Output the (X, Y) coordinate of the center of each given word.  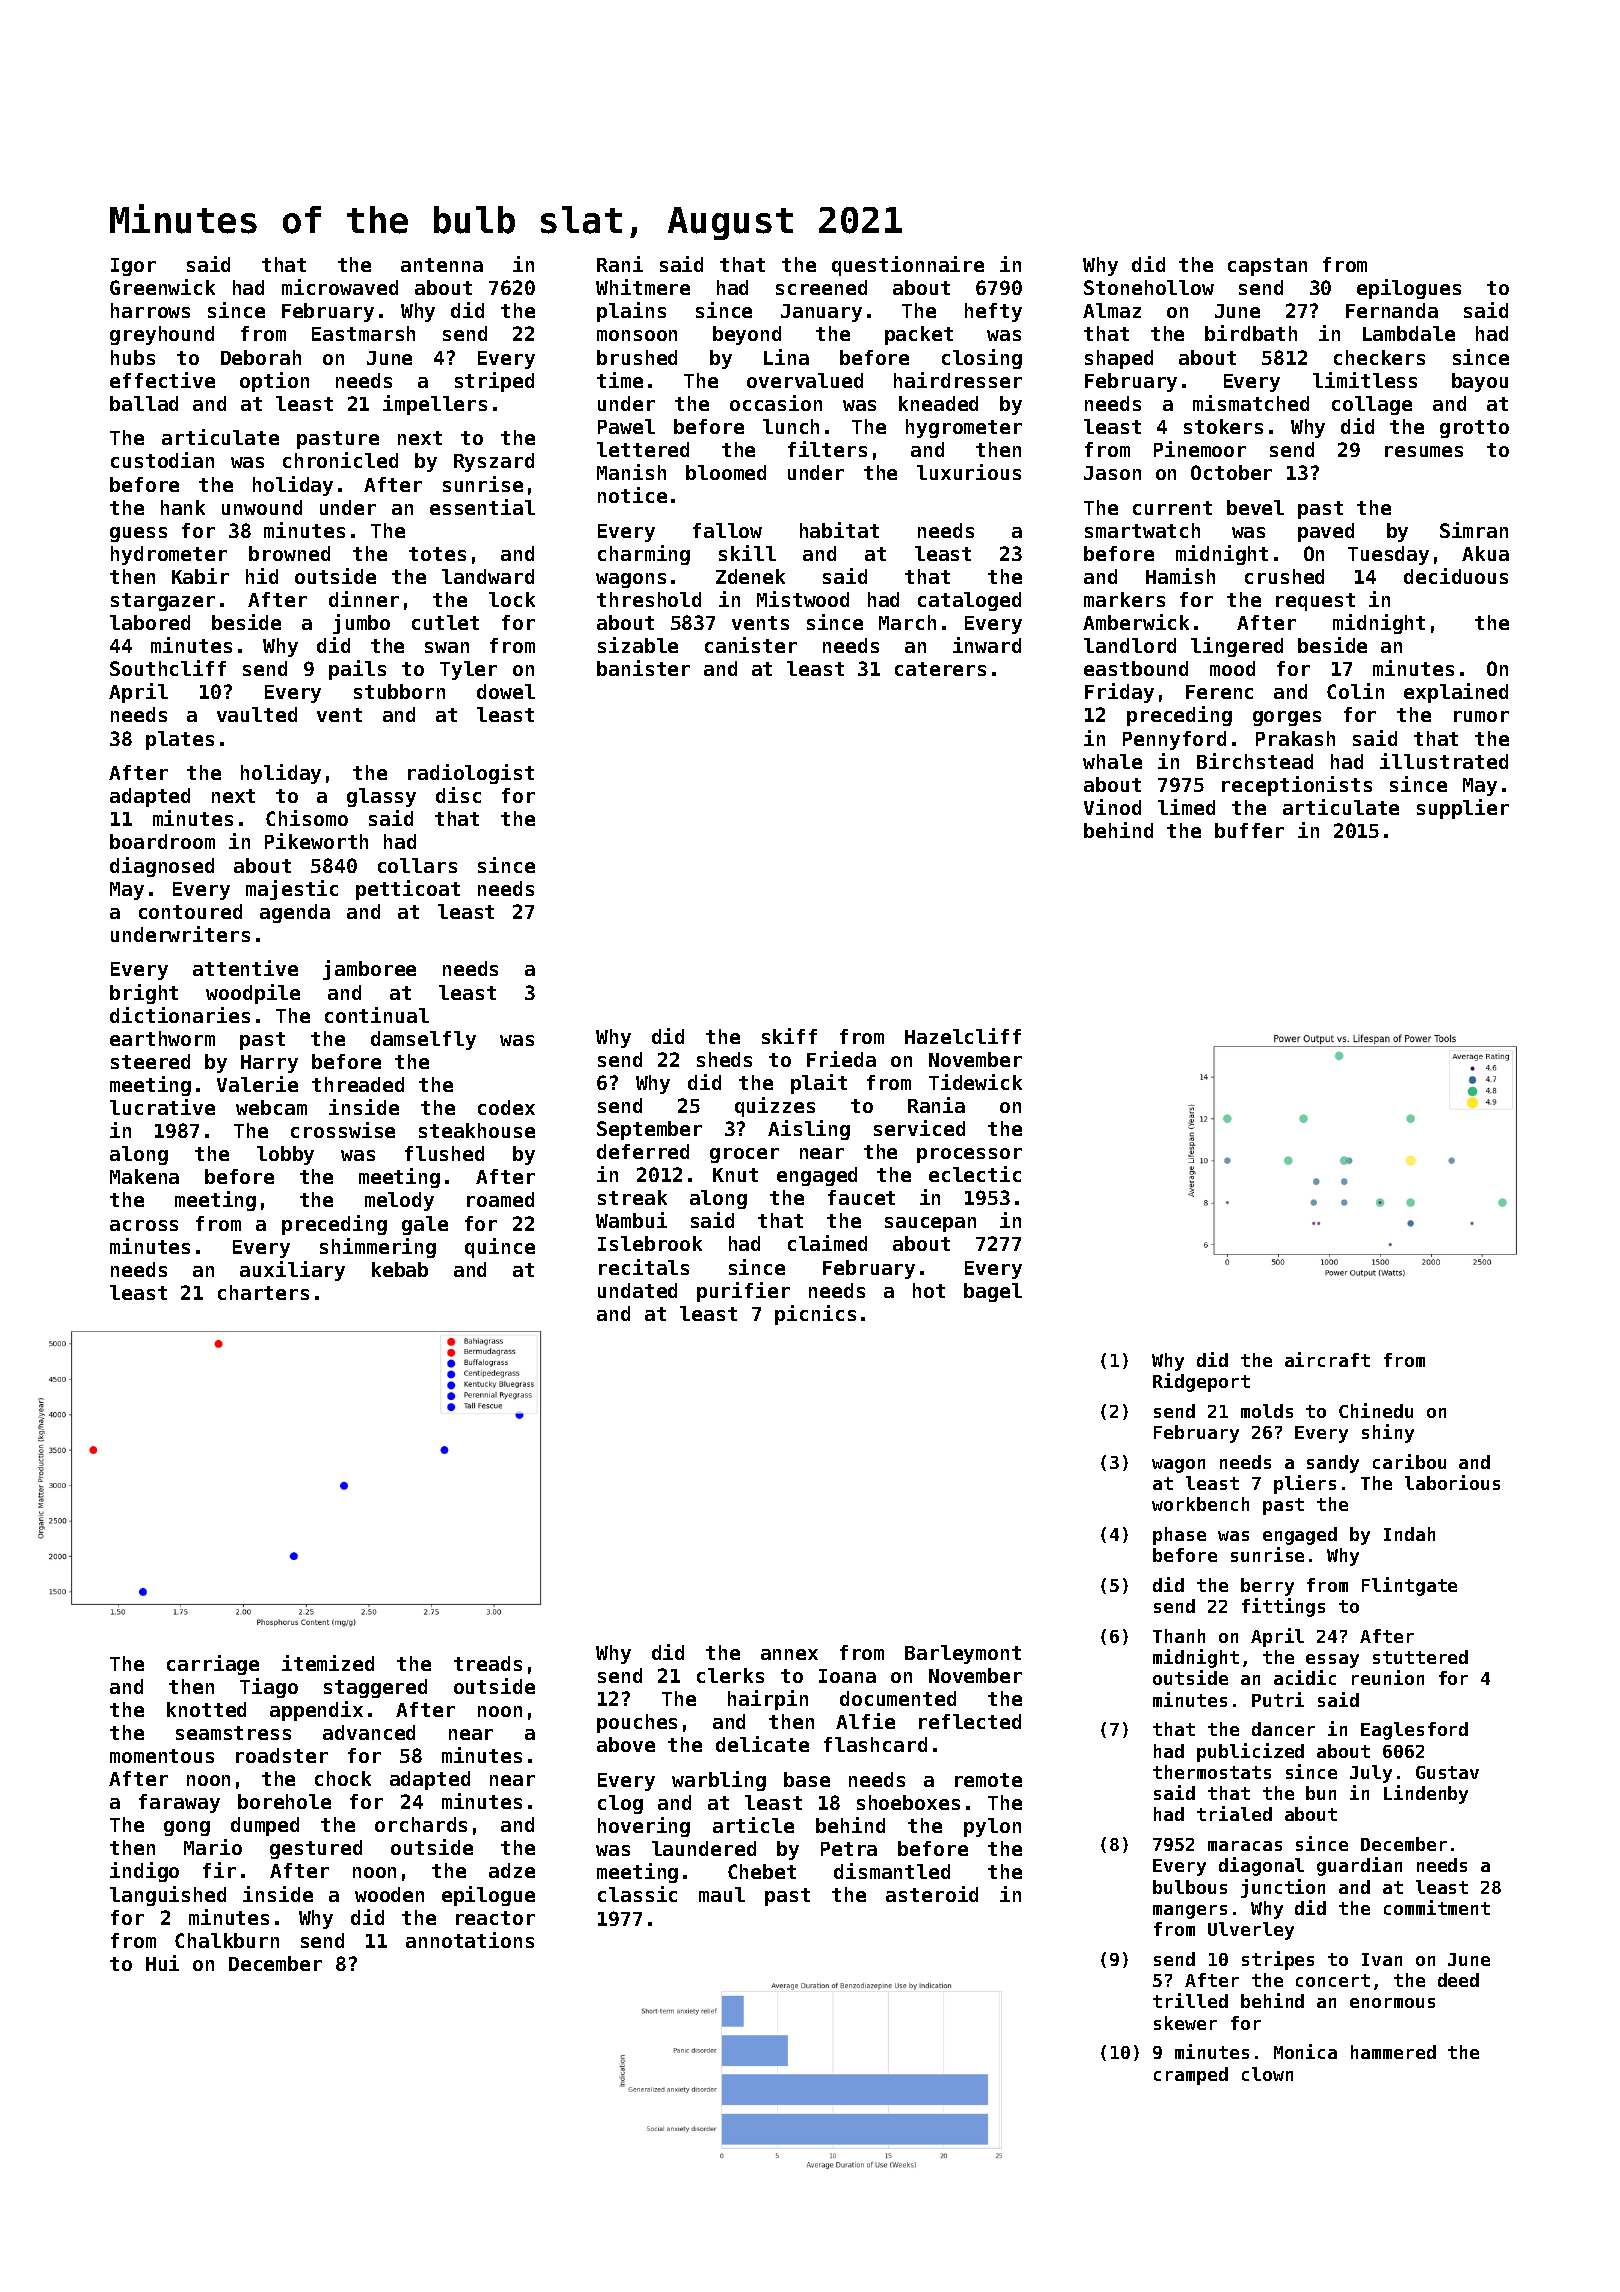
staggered (375, 1688)
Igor (133, 267)
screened (821, 287)
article (753, 1825)
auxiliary (292, 1271)
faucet (861, 1197)
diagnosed (162, 867)
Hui (162, 1963)
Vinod (1112, 807)
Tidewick (975, 1082)
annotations (470, 1940)
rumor (1481, 716)
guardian (1359, 1866)
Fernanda (1392, 310)
